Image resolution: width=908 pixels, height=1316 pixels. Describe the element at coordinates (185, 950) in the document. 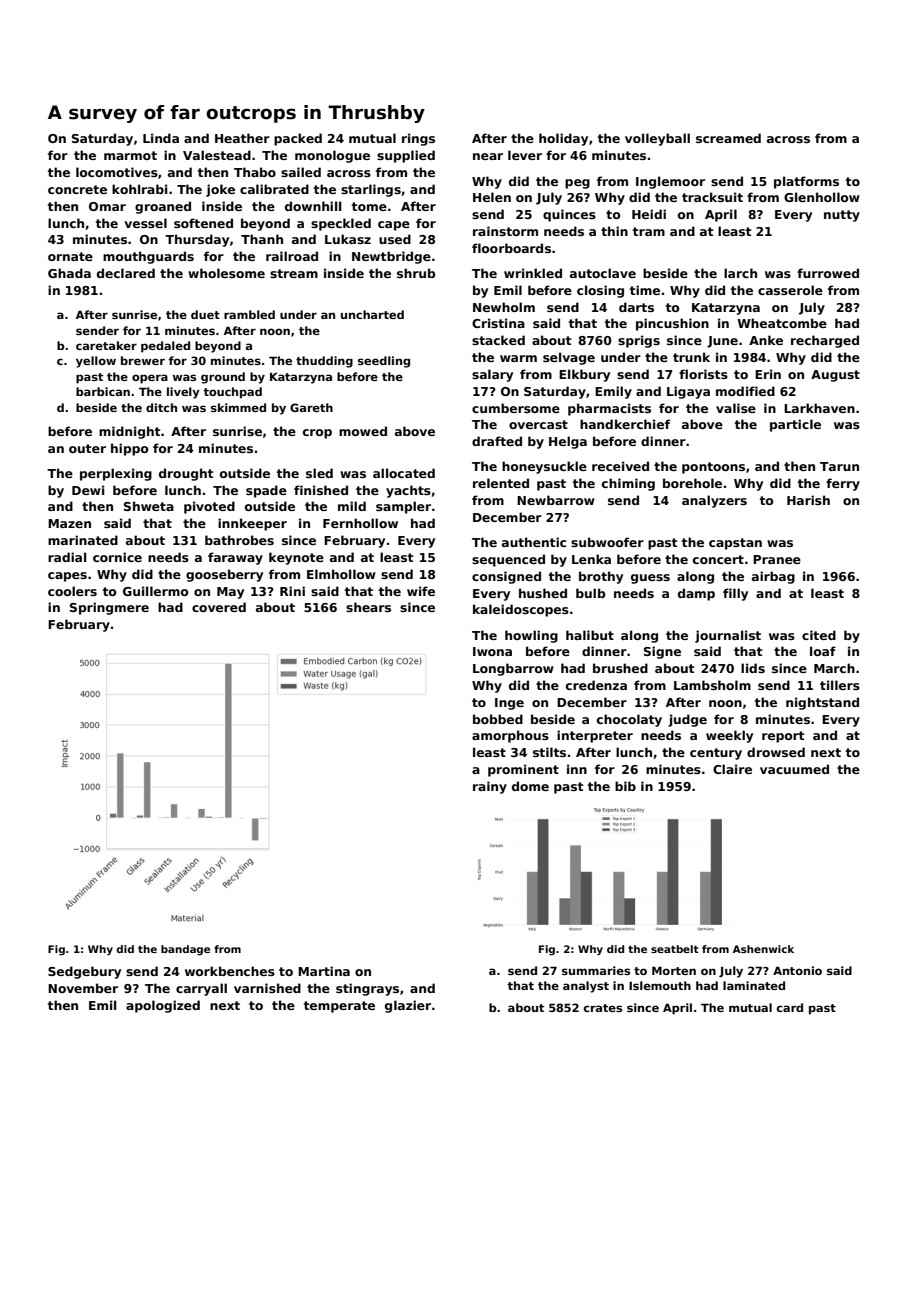

I see `bandage` at that location.
